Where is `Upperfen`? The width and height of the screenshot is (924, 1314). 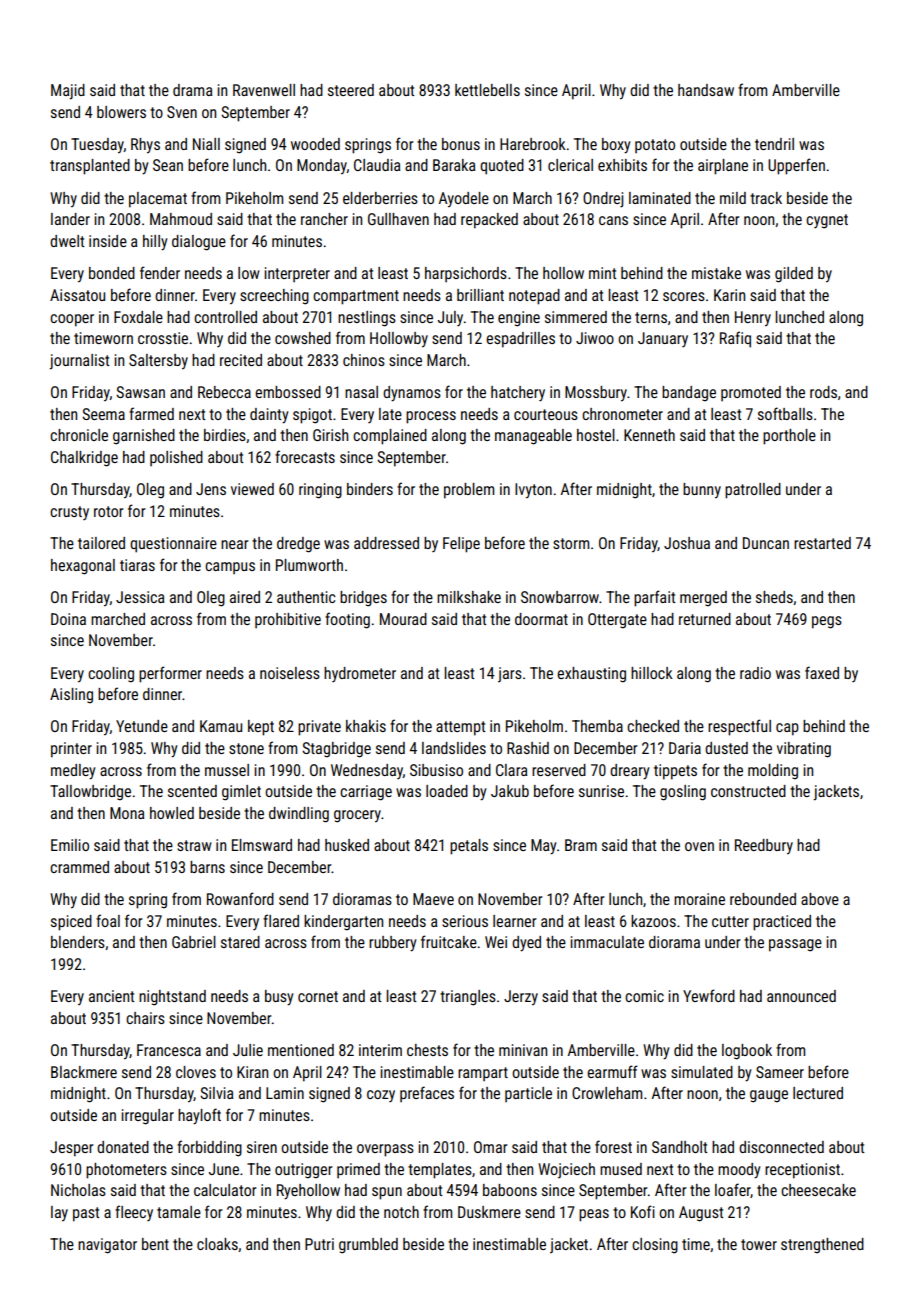 Upperfen is located at coordinates (796, 166).
